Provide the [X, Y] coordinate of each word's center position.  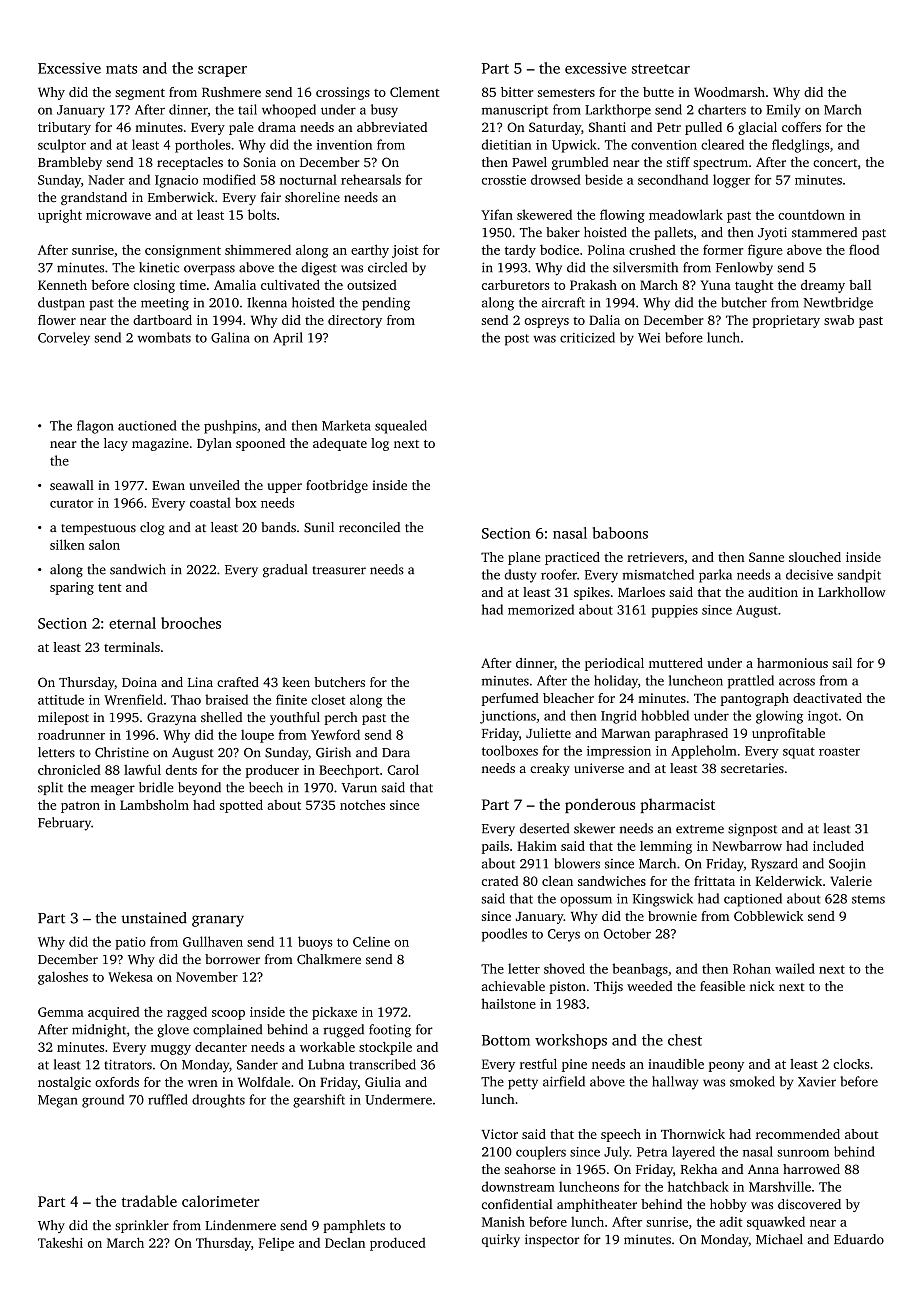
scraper [222, 71]
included [838, 846]
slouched [815, 557]
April [288, 339]
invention [344, 145]
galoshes [63, 978]
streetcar [661, 69]
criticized [587, 337]
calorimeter [221, 1201]
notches [362, 805]
